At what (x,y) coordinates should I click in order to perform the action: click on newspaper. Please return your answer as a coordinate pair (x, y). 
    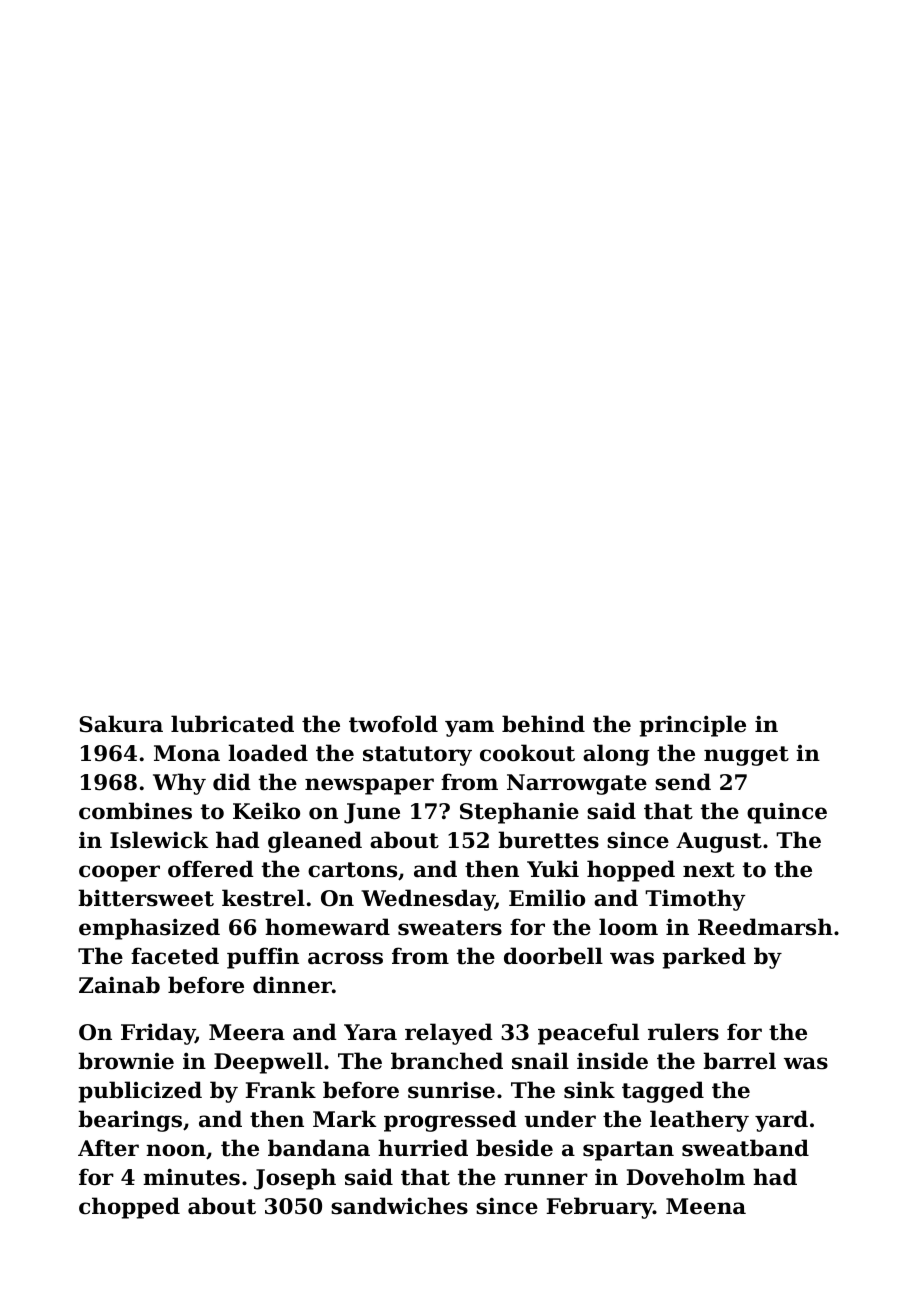
    Looking at the image, I should click on (369, 786).
